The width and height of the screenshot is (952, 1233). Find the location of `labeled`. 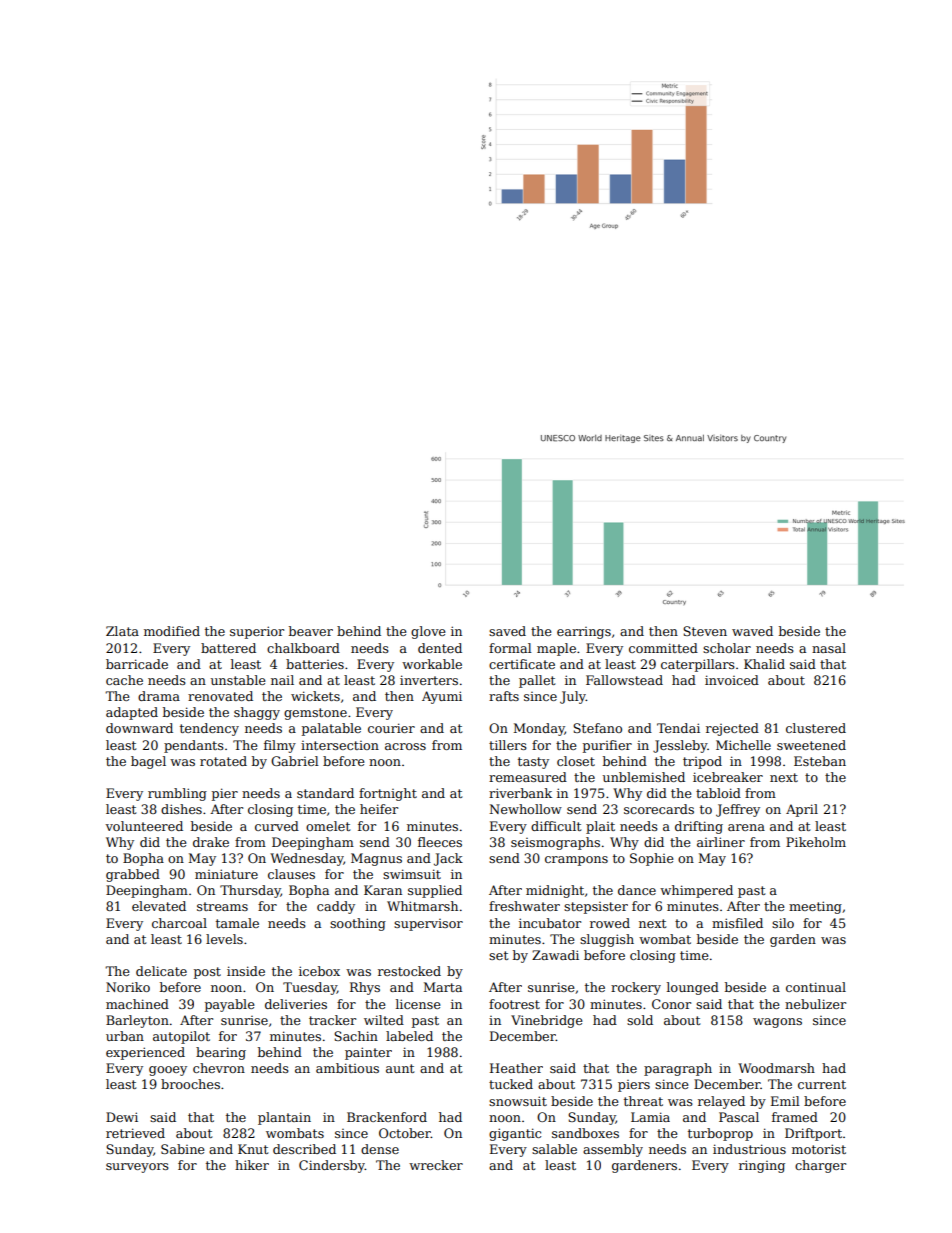

labeled is located at coordinates (409, 1036).
